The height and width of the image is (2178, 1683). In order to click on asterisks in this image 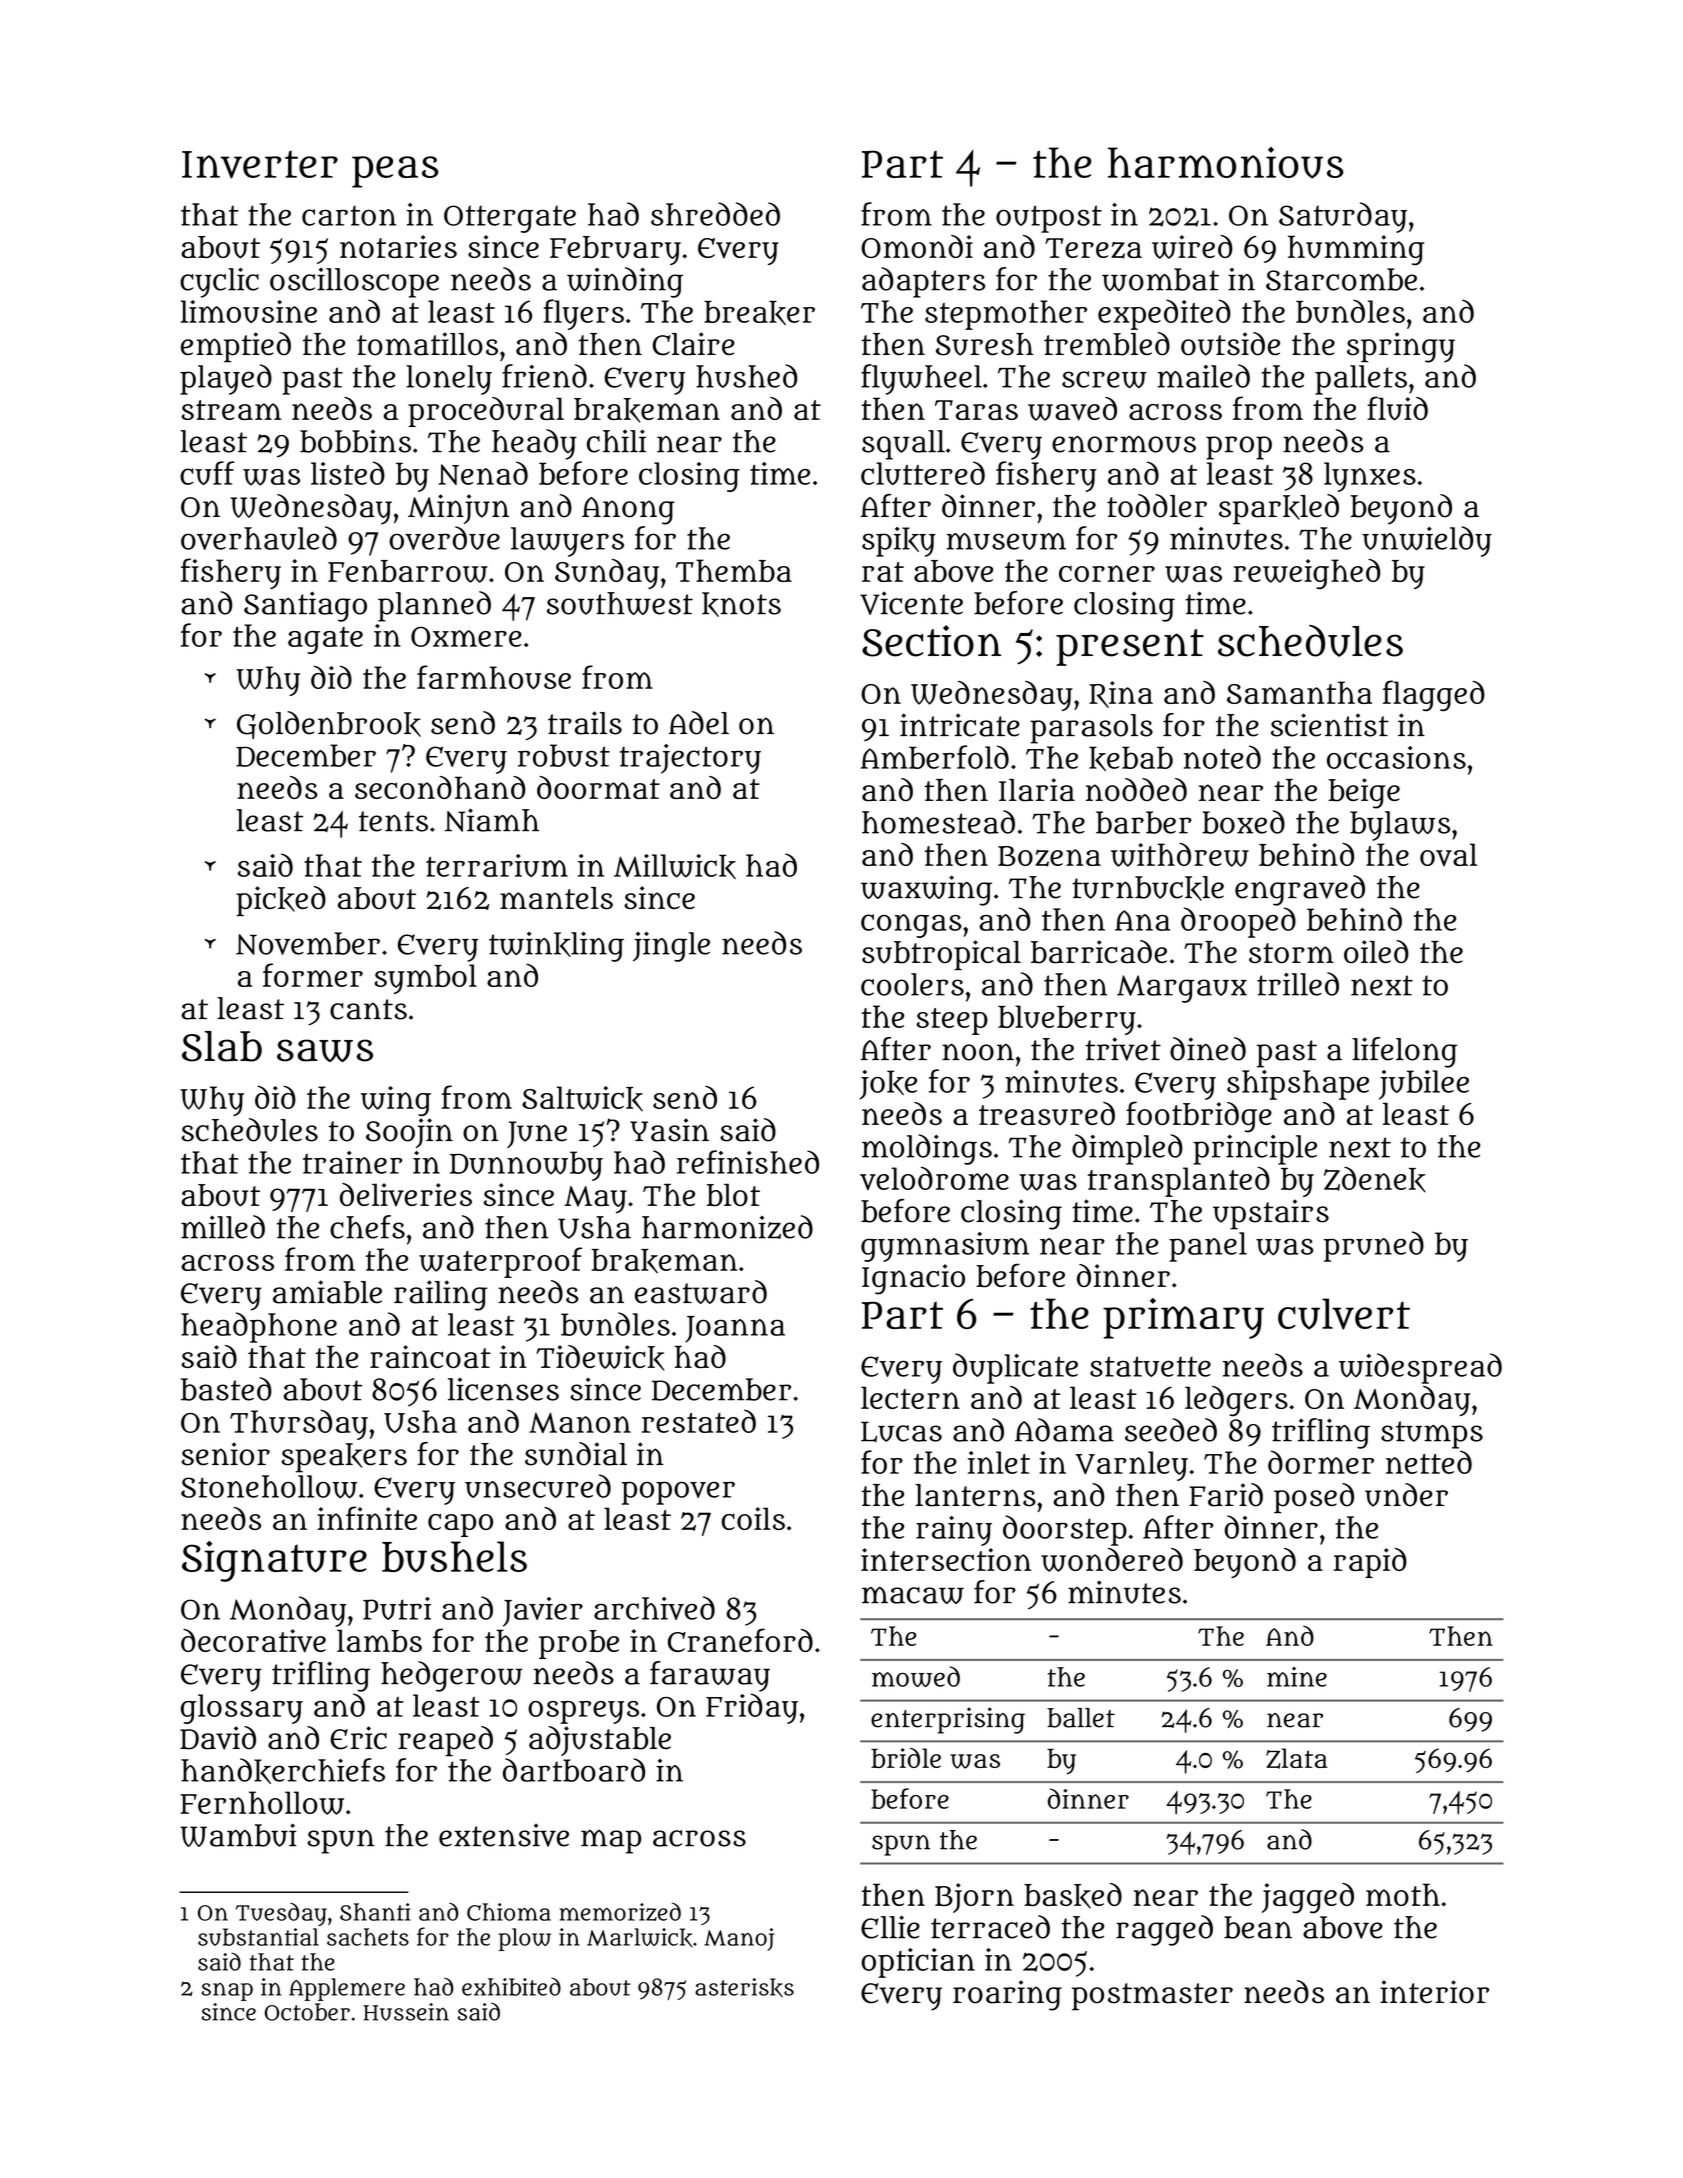, I will do `click(744, 1988)`.
